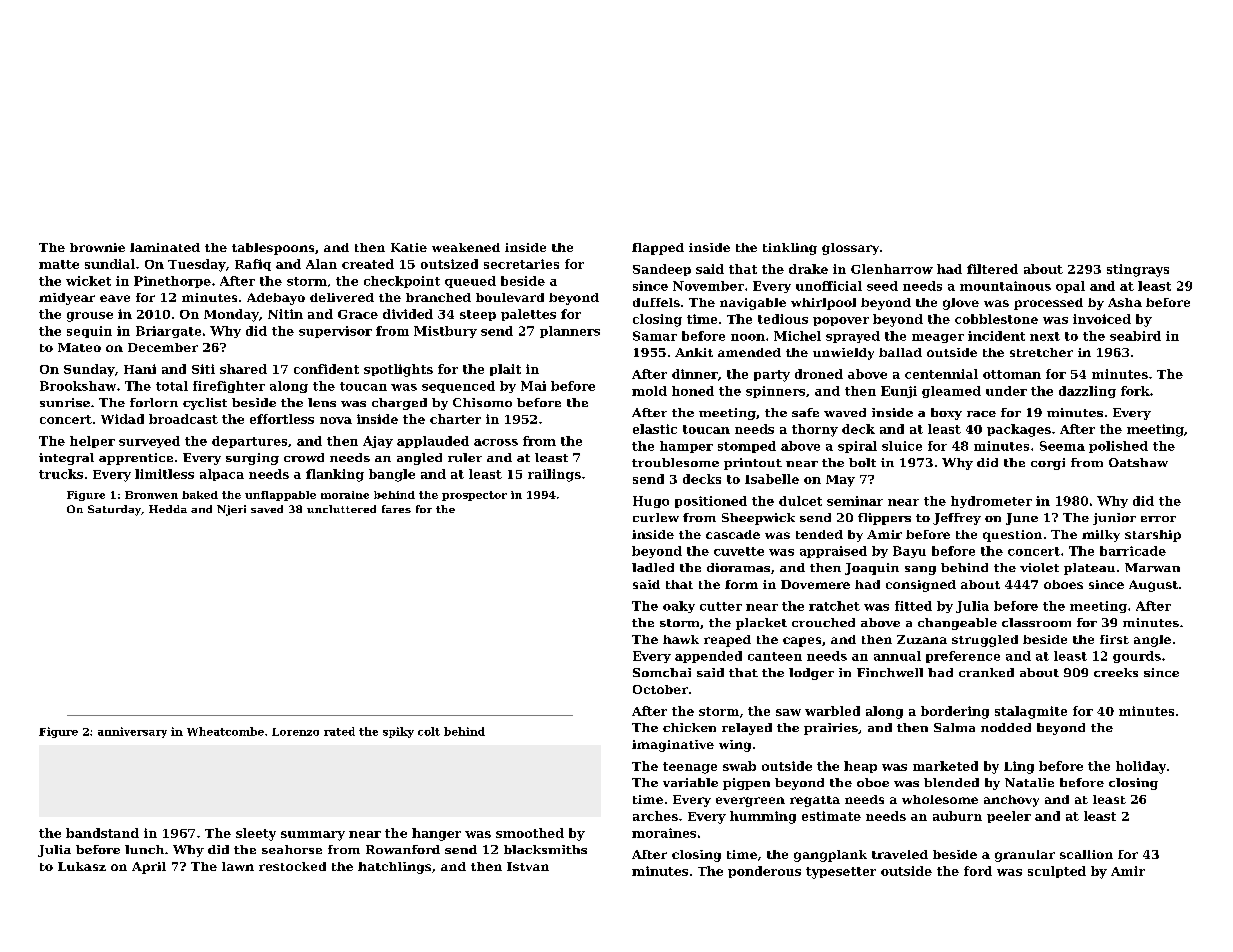  What do you see at coordinates (909, 552) in the document?
I see `Bayu` at bounding box center [909, 552].
